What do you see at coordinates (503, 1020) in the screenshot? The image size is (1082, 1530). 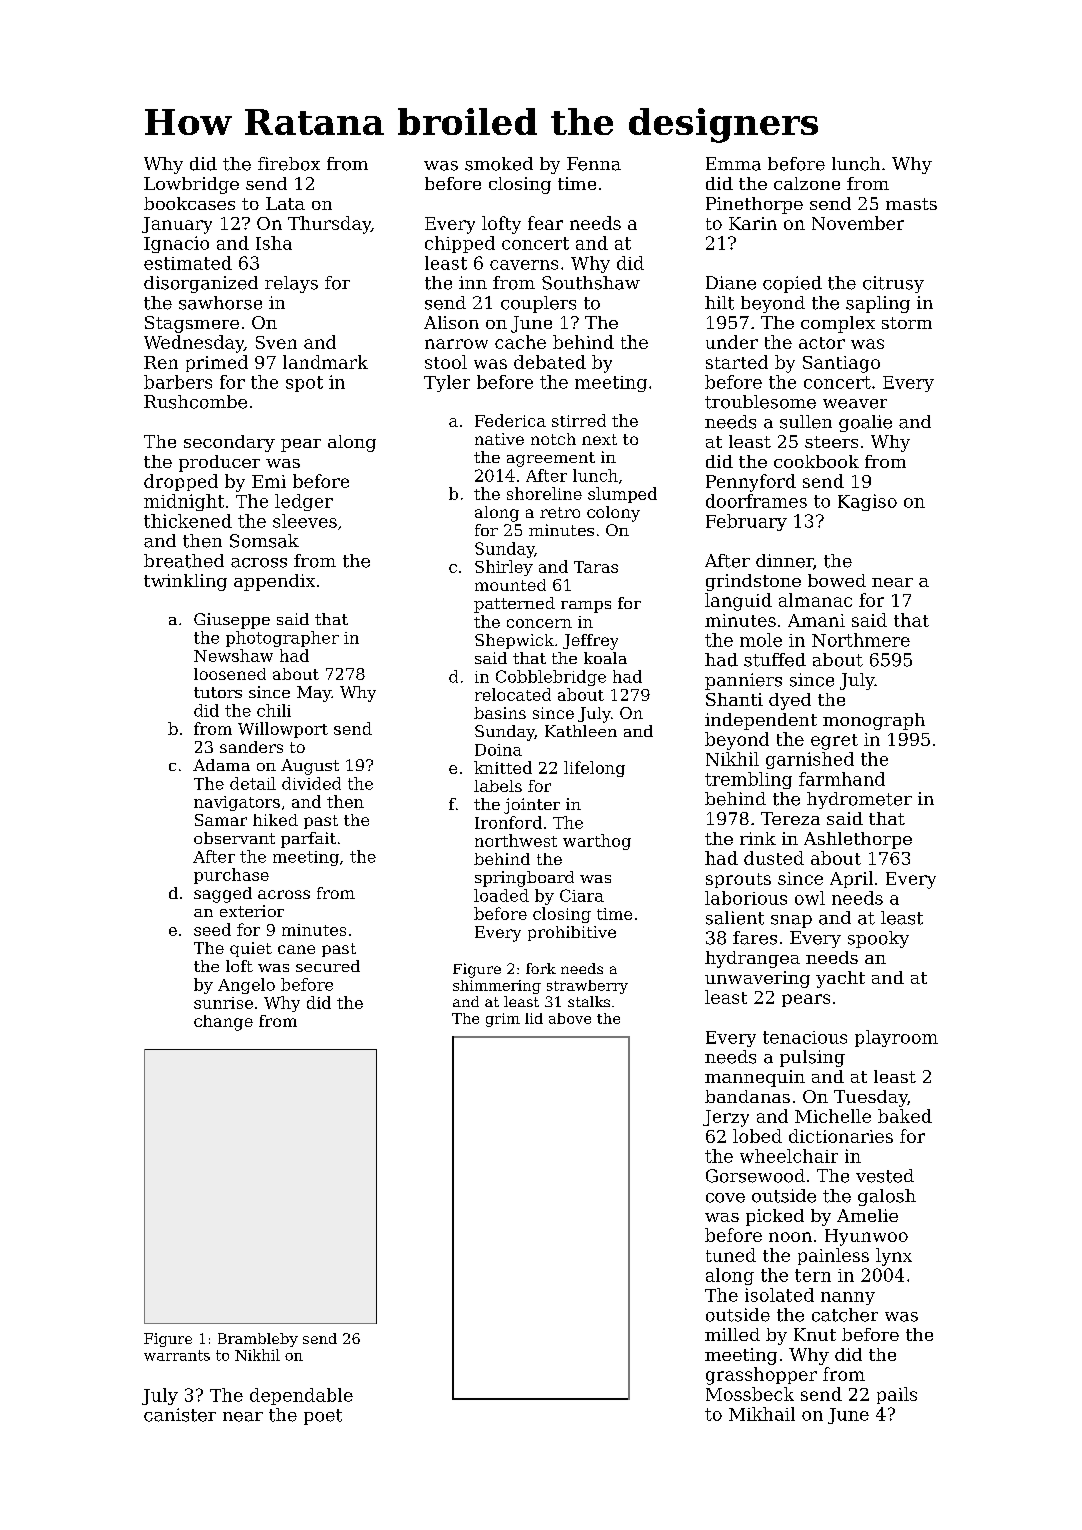 I see `grim` at bounding box center [503, 1020].
